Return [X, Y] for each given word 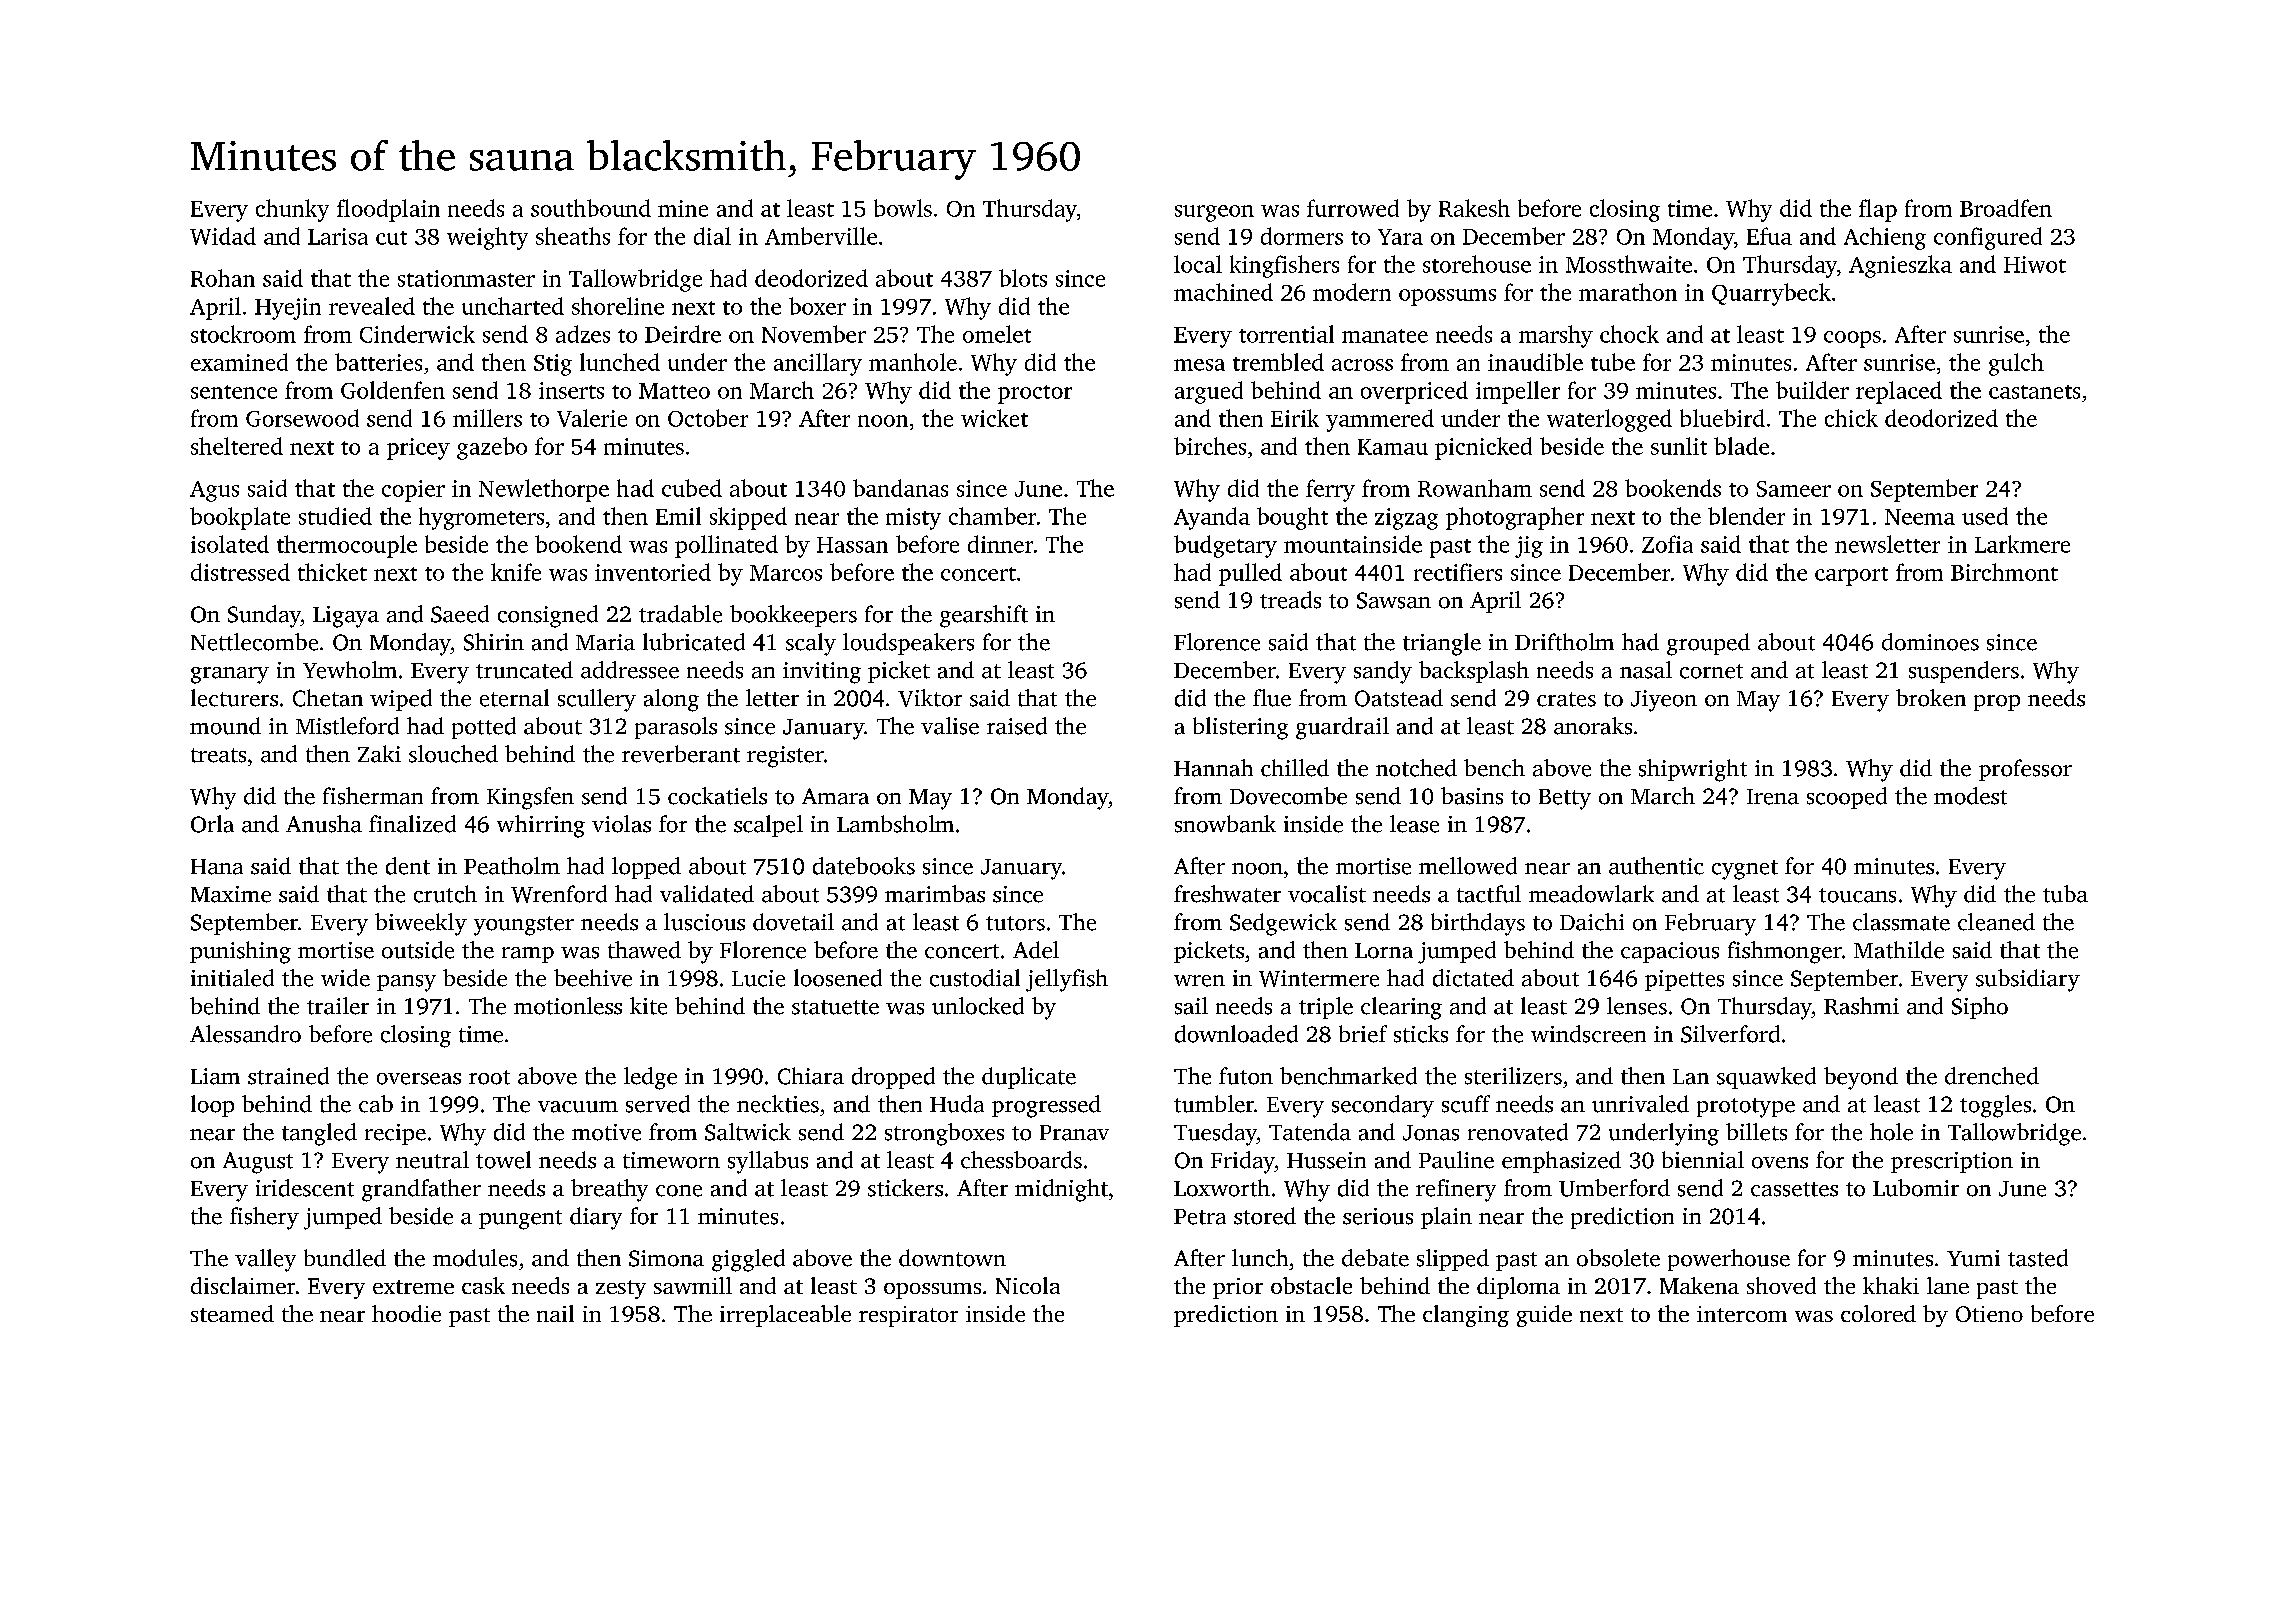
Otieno [1989, 1314]
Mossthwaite [1629, 264]
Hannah [1213, 768]
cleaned [1996, 922]
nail [555, 1313]
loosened [838, 978]
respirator [908, 1316]
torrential [1286, 334]
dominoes [1930, 642]
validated [707, 894]
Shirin [494, 642]
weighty [487, 238]
